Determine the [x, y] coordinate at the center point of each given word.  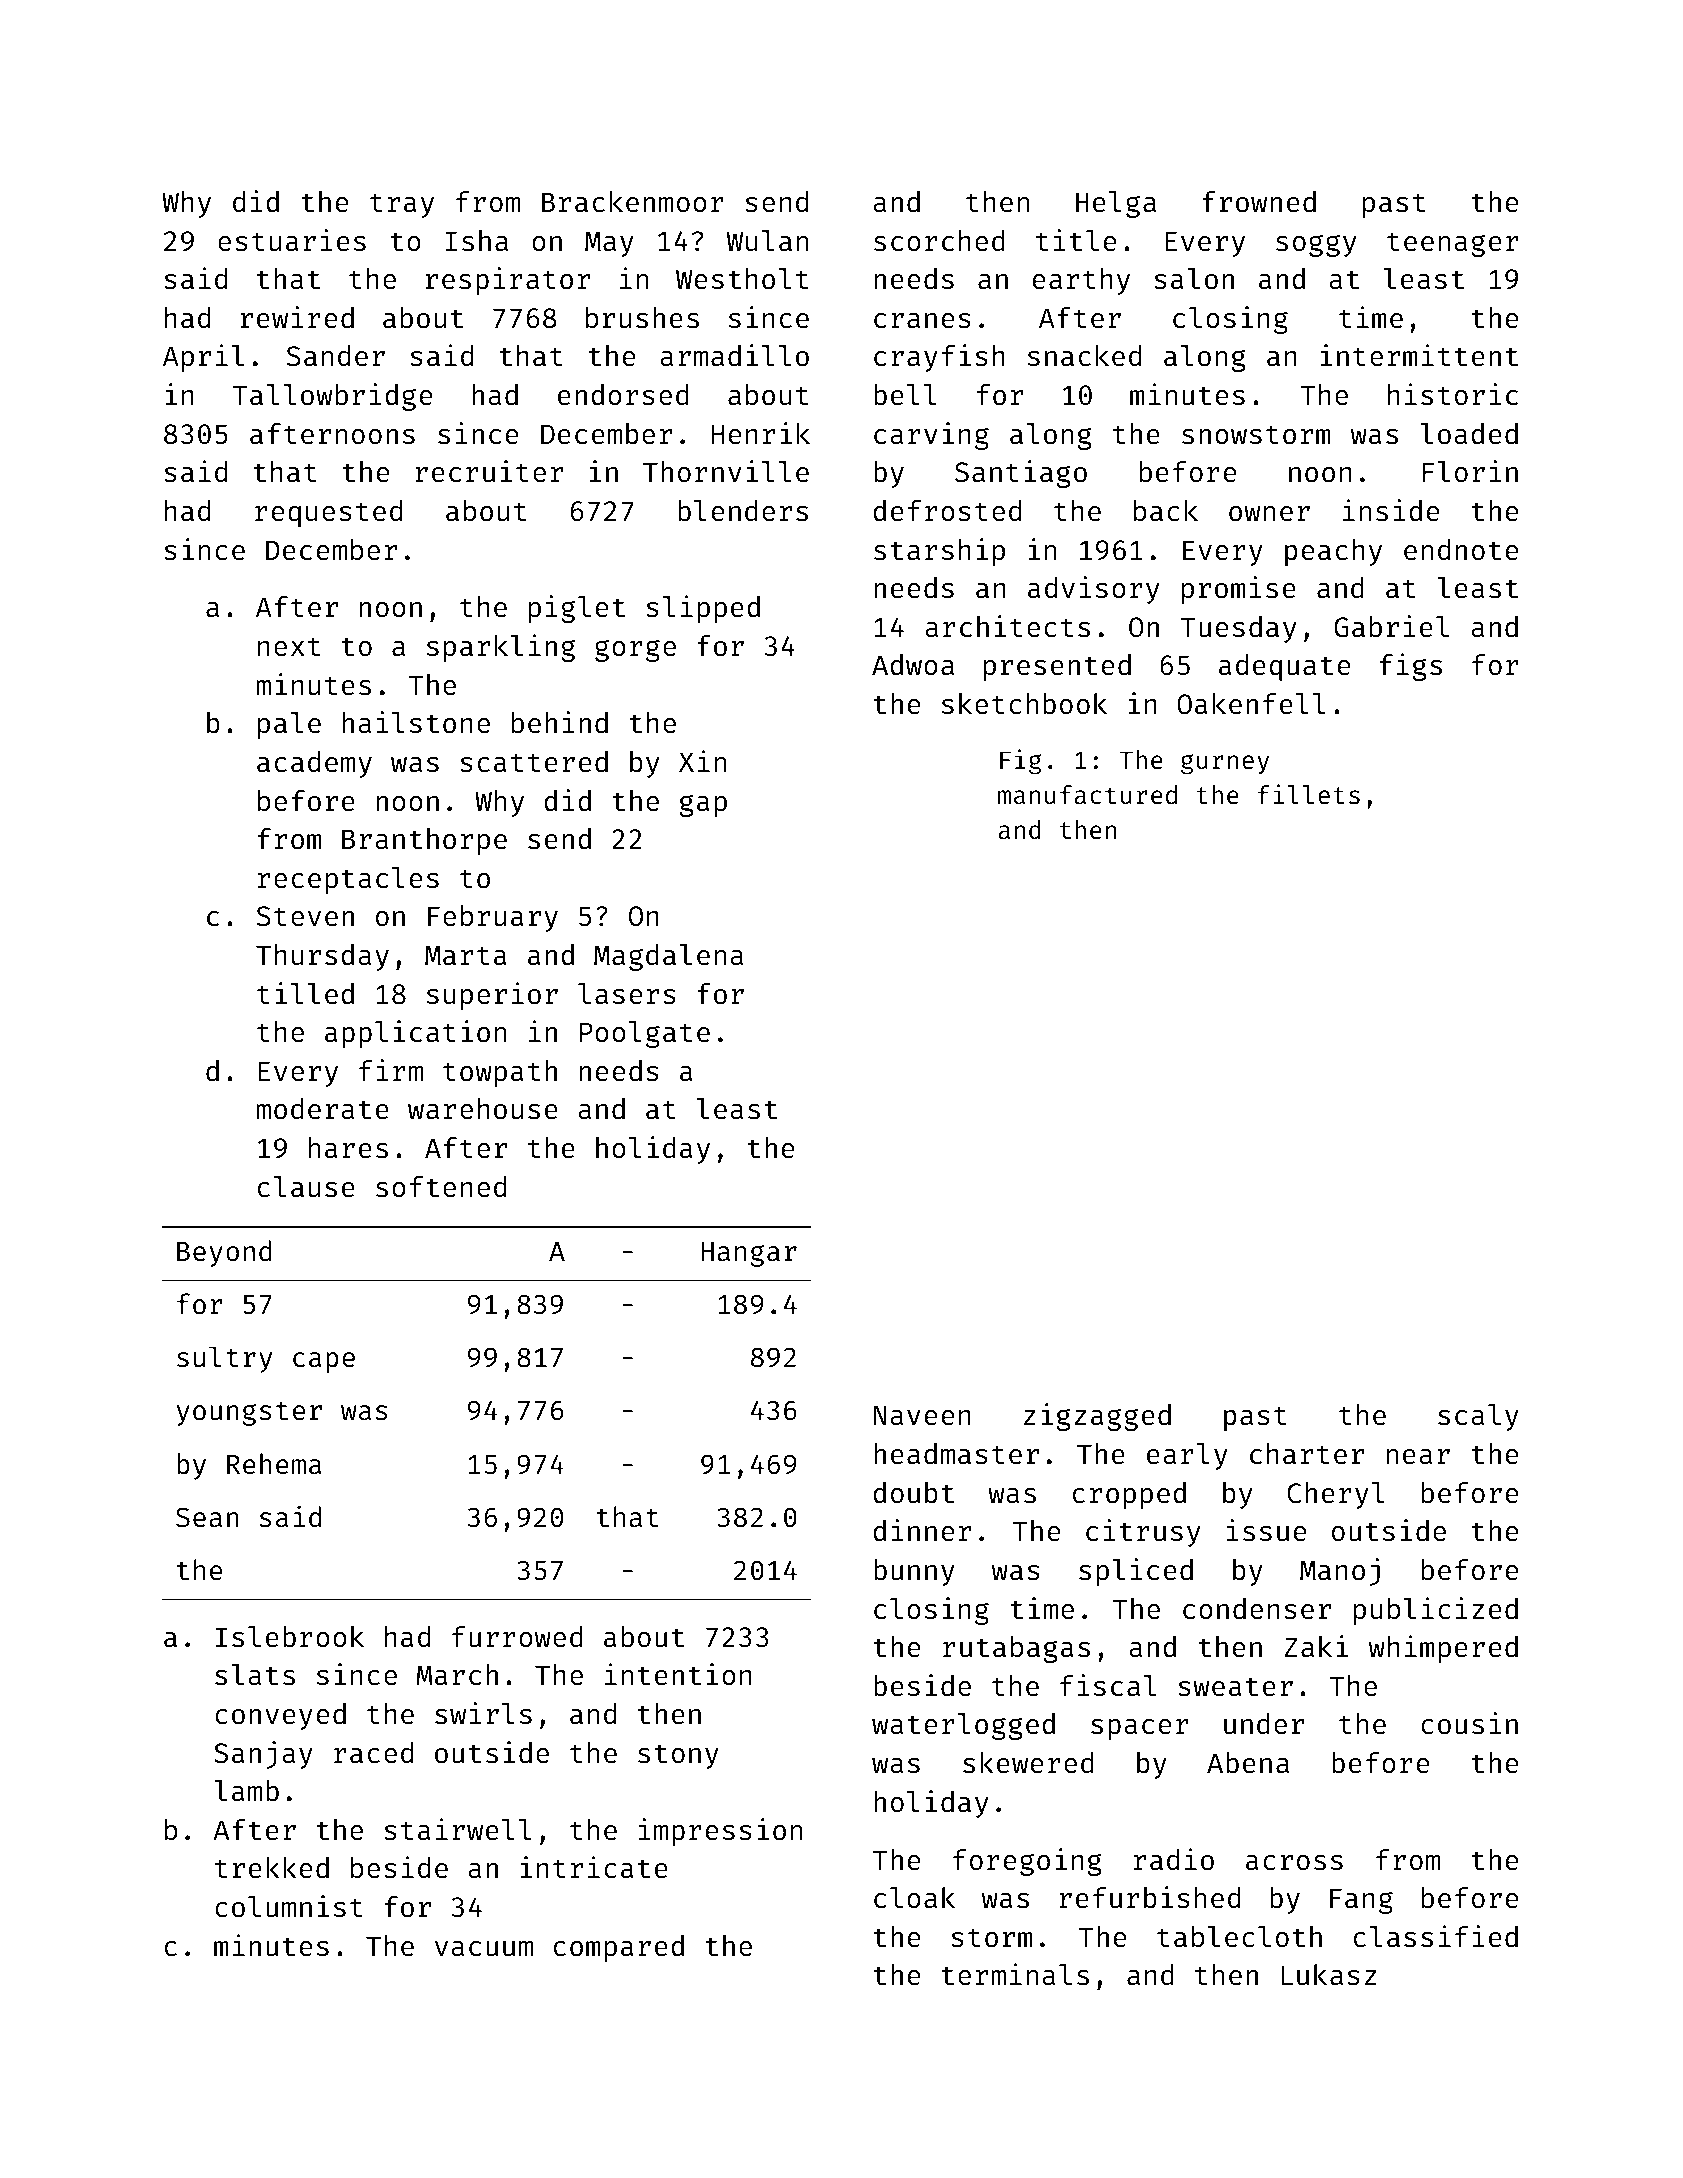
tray [402, 205]
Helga [1116, 204]
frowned [1259, 202]
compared [619, 1948]
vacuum [484, 1949]
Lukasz [1328, 1975]
